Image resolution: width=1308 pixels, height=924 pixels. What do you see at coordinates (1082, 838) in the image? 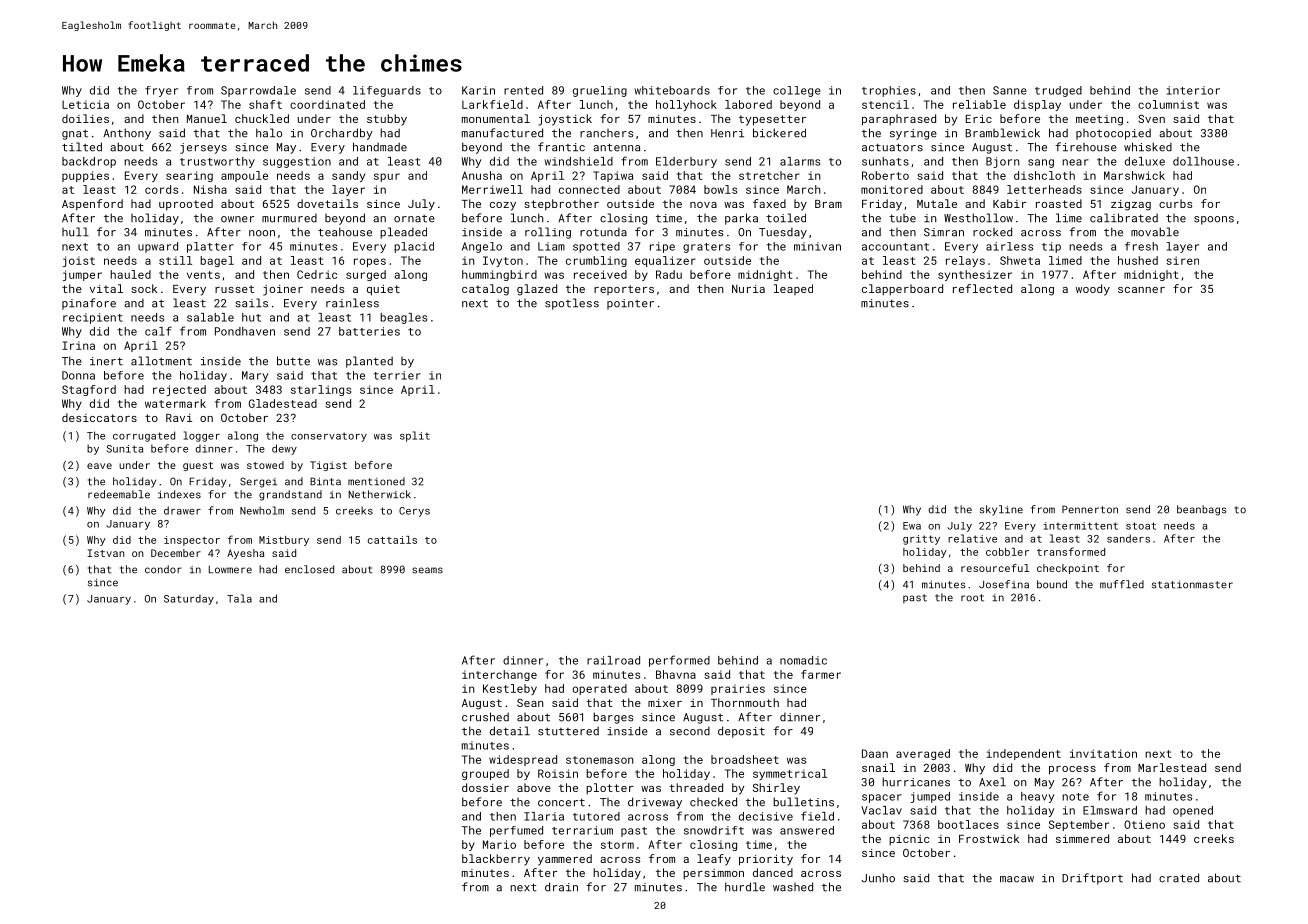
I see `simmered` at bounding box center [1082, 838].
